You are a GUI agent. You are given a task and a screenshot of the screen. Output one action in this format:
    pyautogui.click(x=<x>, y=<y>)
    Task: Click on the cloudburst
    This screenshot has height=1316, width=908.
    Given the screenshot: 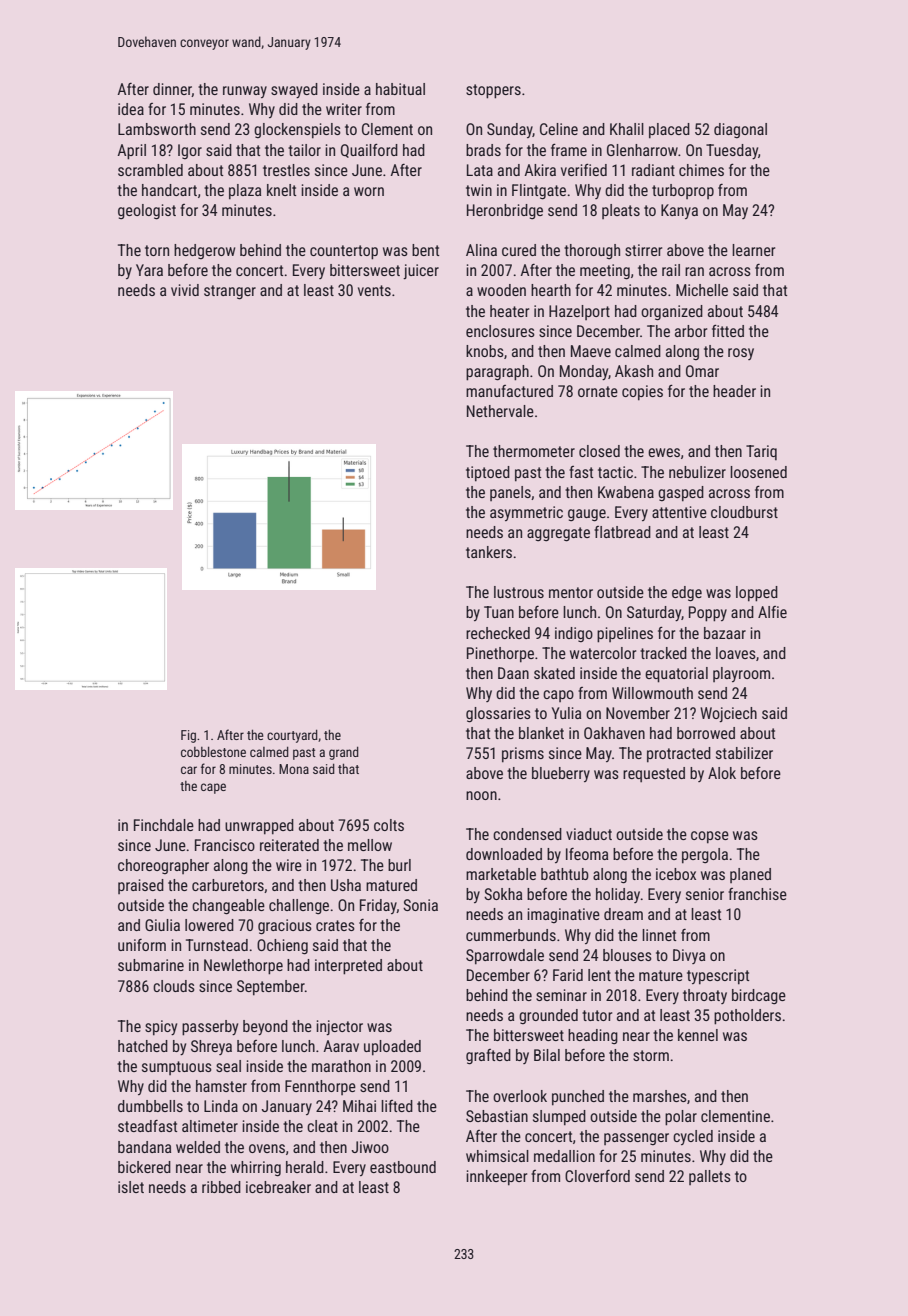 What is the action you would take?
    pyautogui.click(x=744, y=512)
